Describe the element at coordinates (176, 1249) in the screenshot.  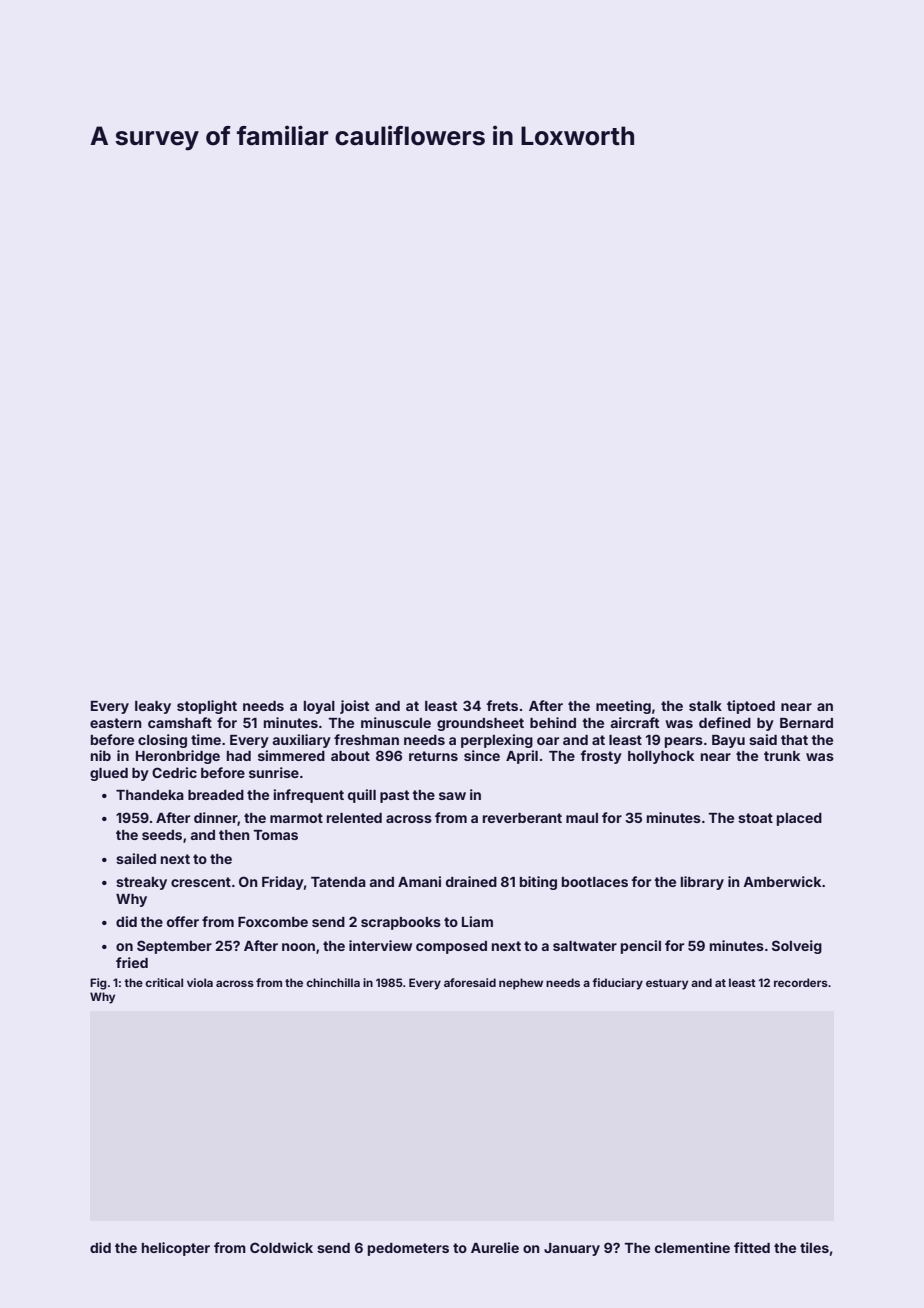
I see `helicopter` at that location.
